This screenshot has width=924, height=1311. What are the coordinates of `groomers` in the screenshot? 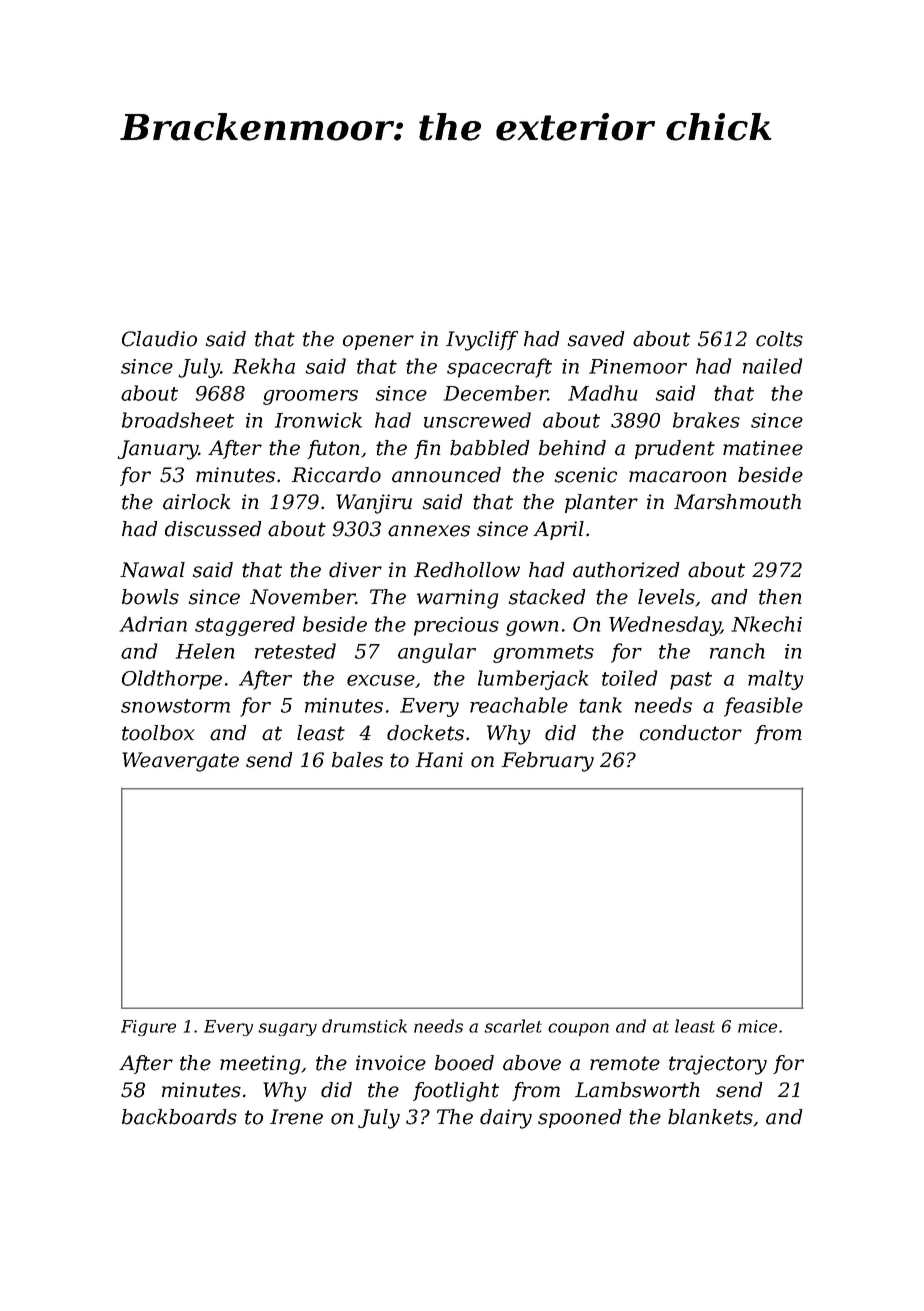 It's located at (310, 397).
